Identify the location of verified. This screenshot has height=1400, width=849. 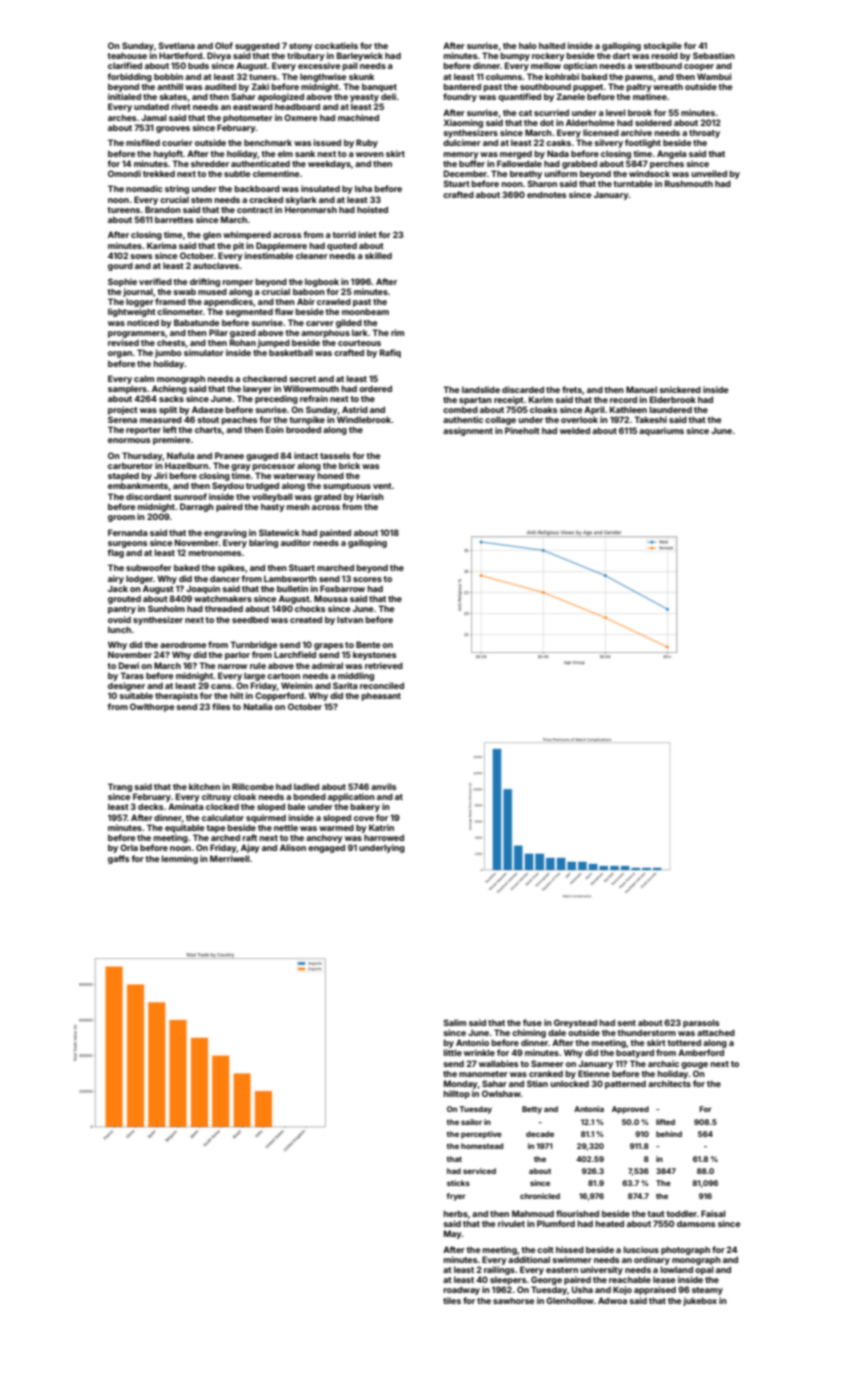
(155, 281).
